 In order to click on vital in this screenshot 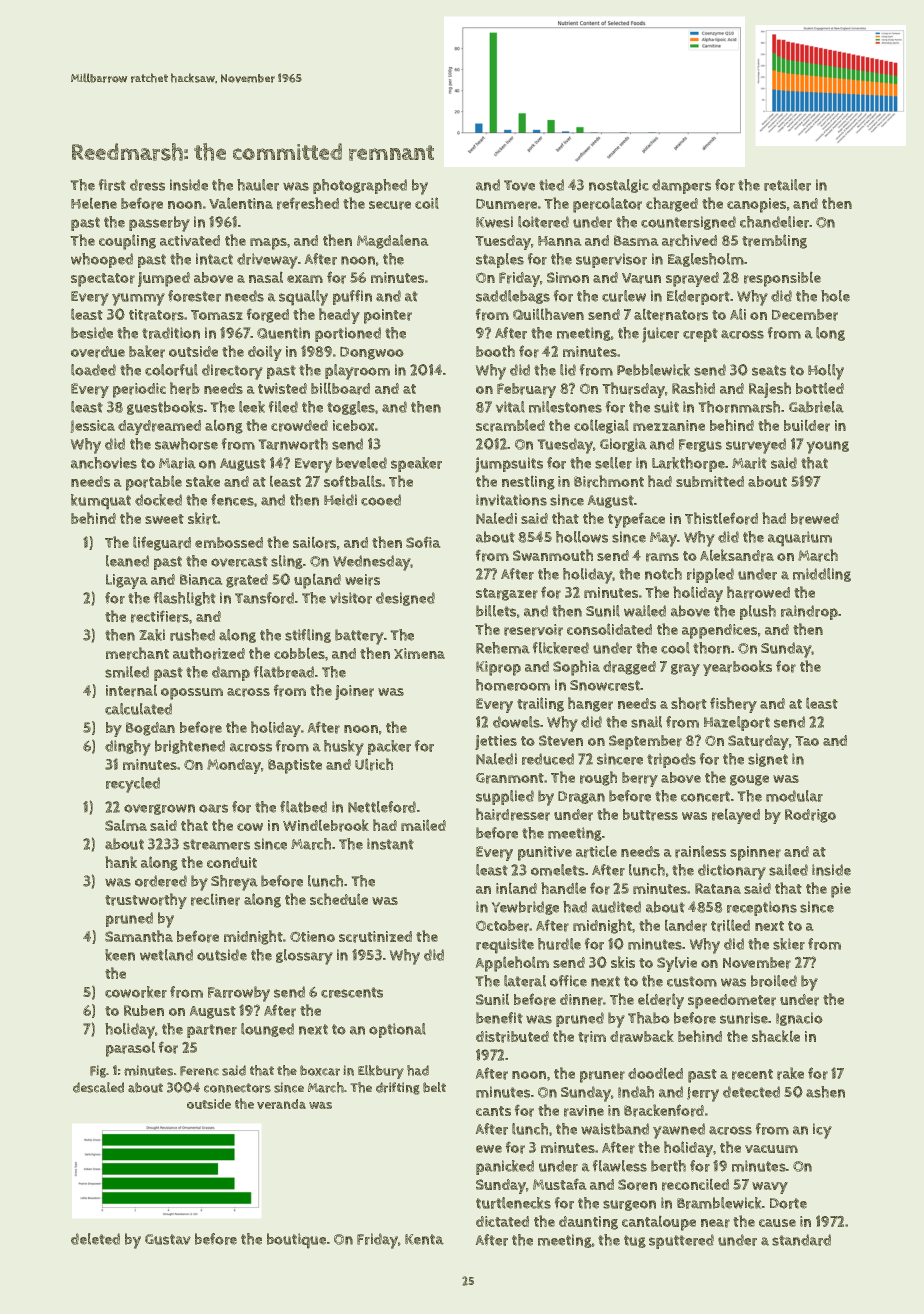, I will do `click(510, 407)`.
